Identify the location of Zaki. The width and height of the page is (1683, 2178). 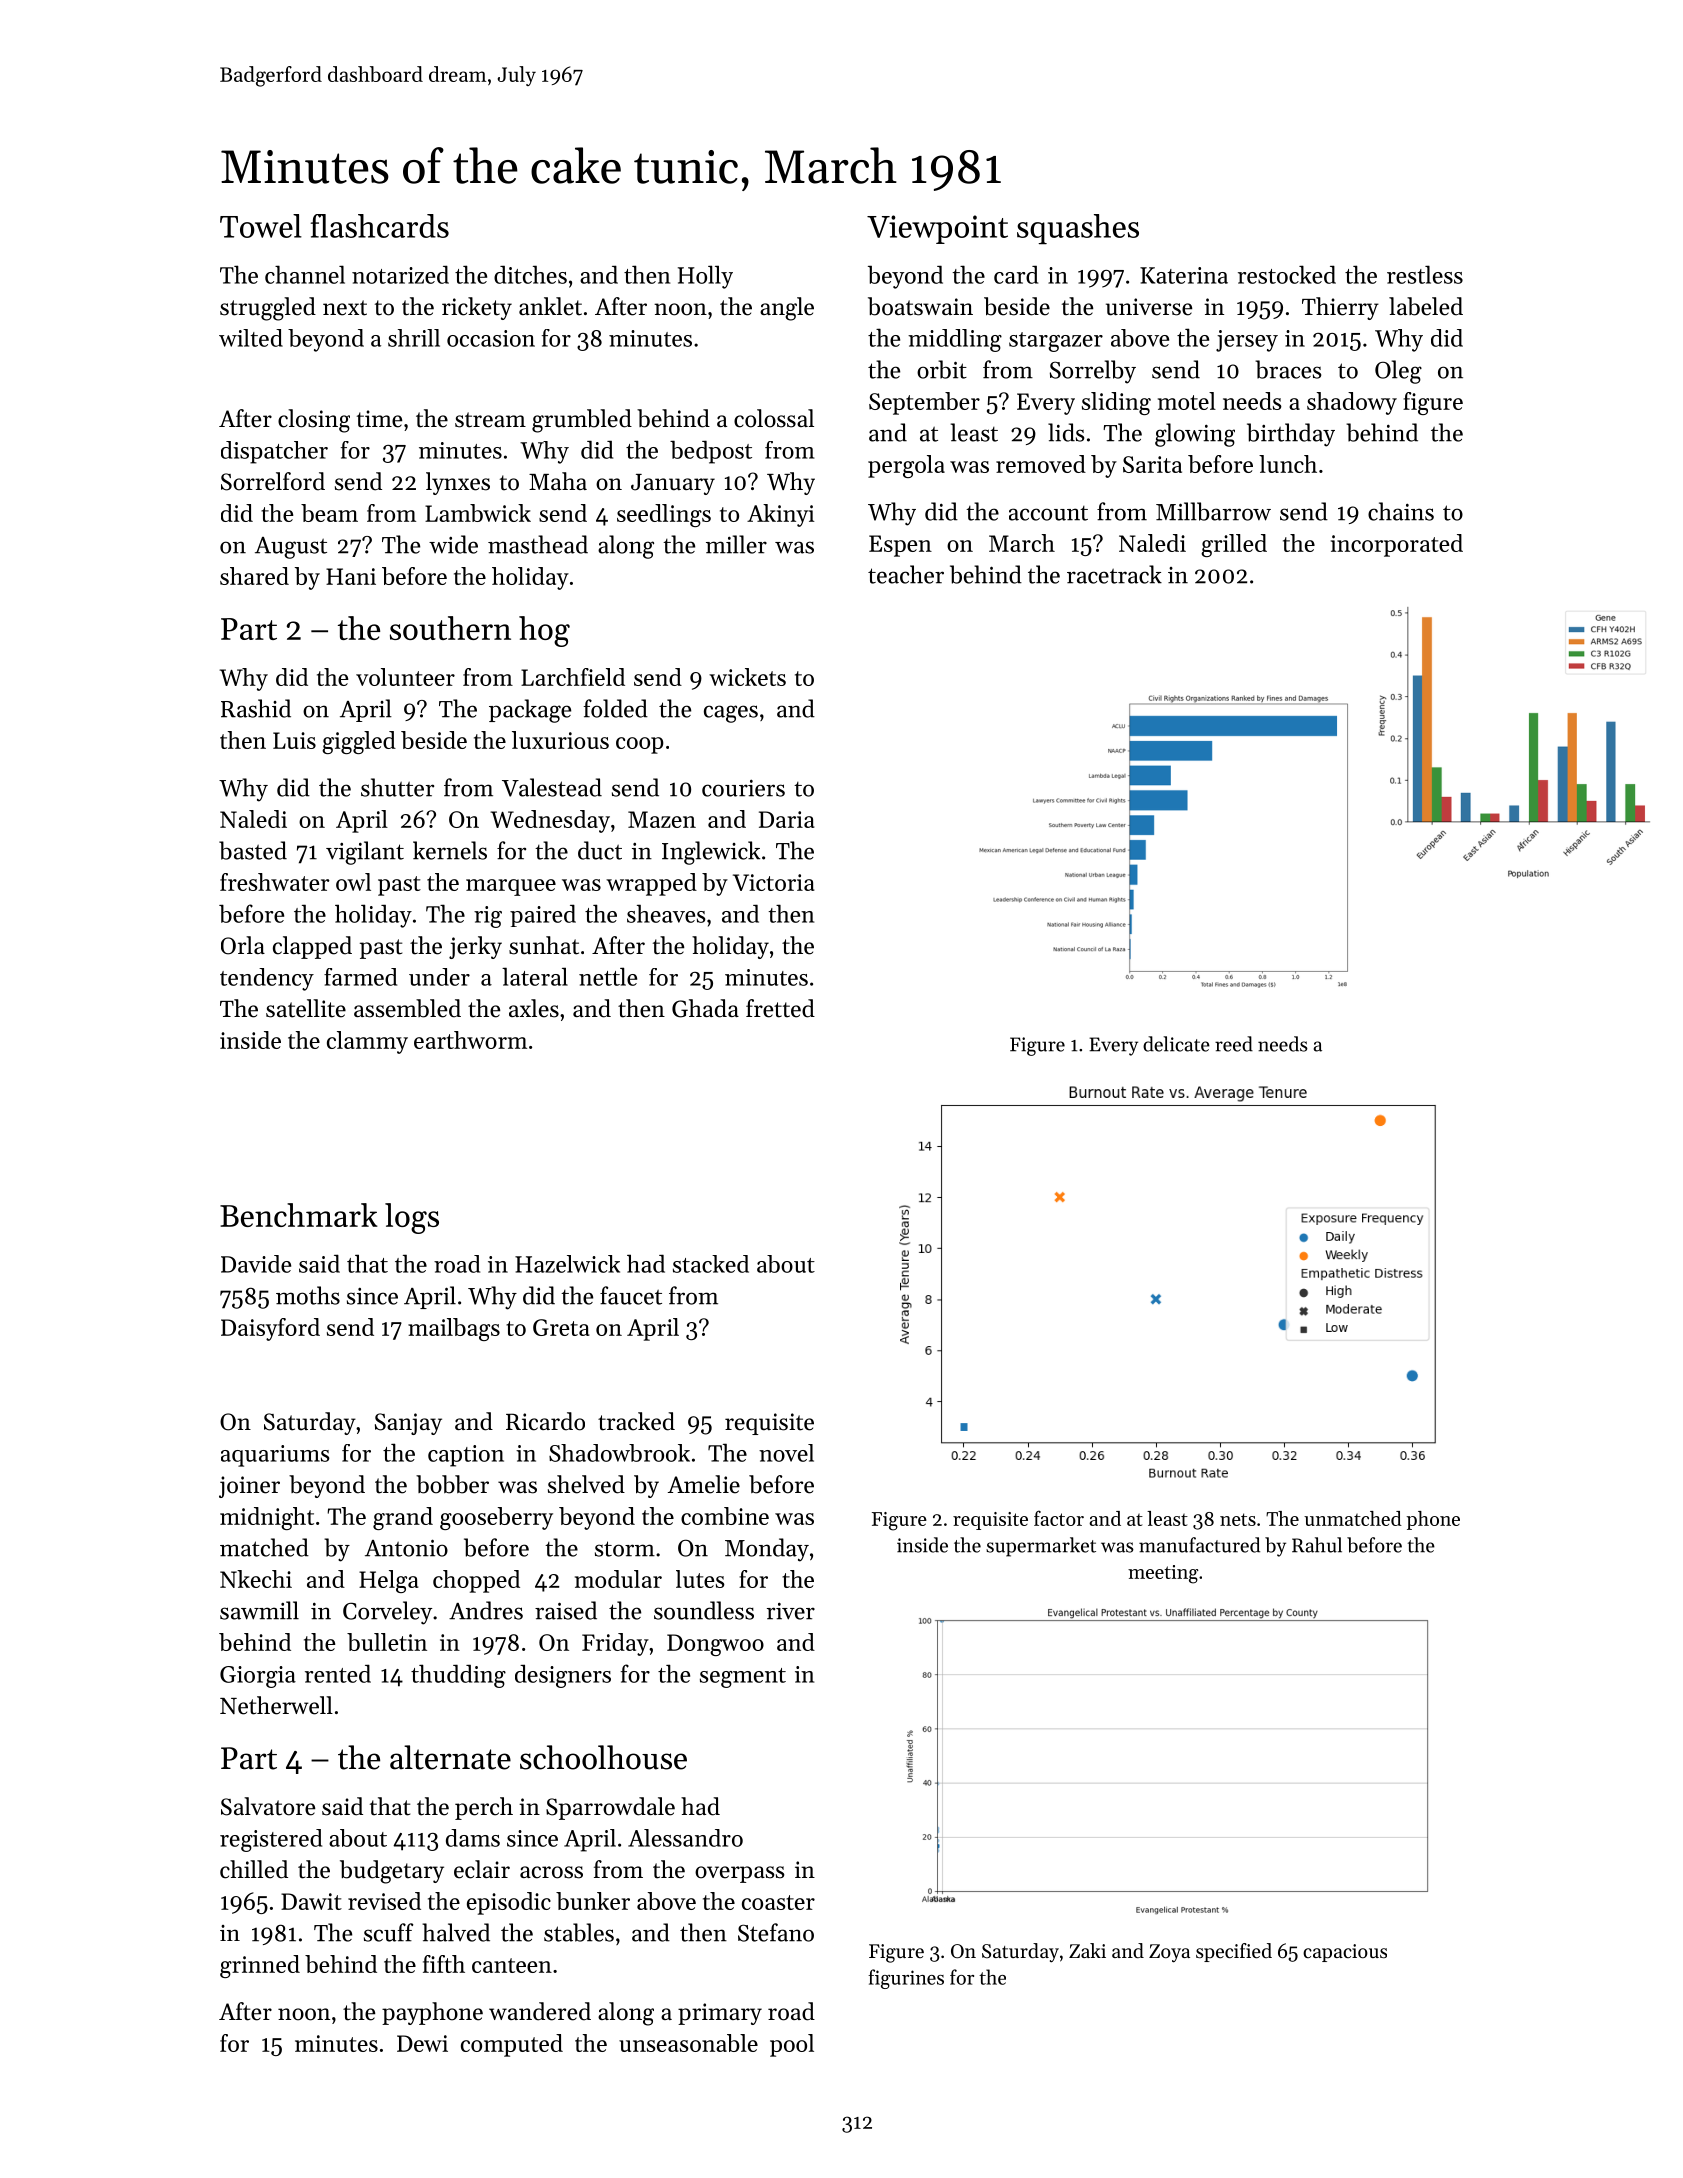
(1087, 1950).
